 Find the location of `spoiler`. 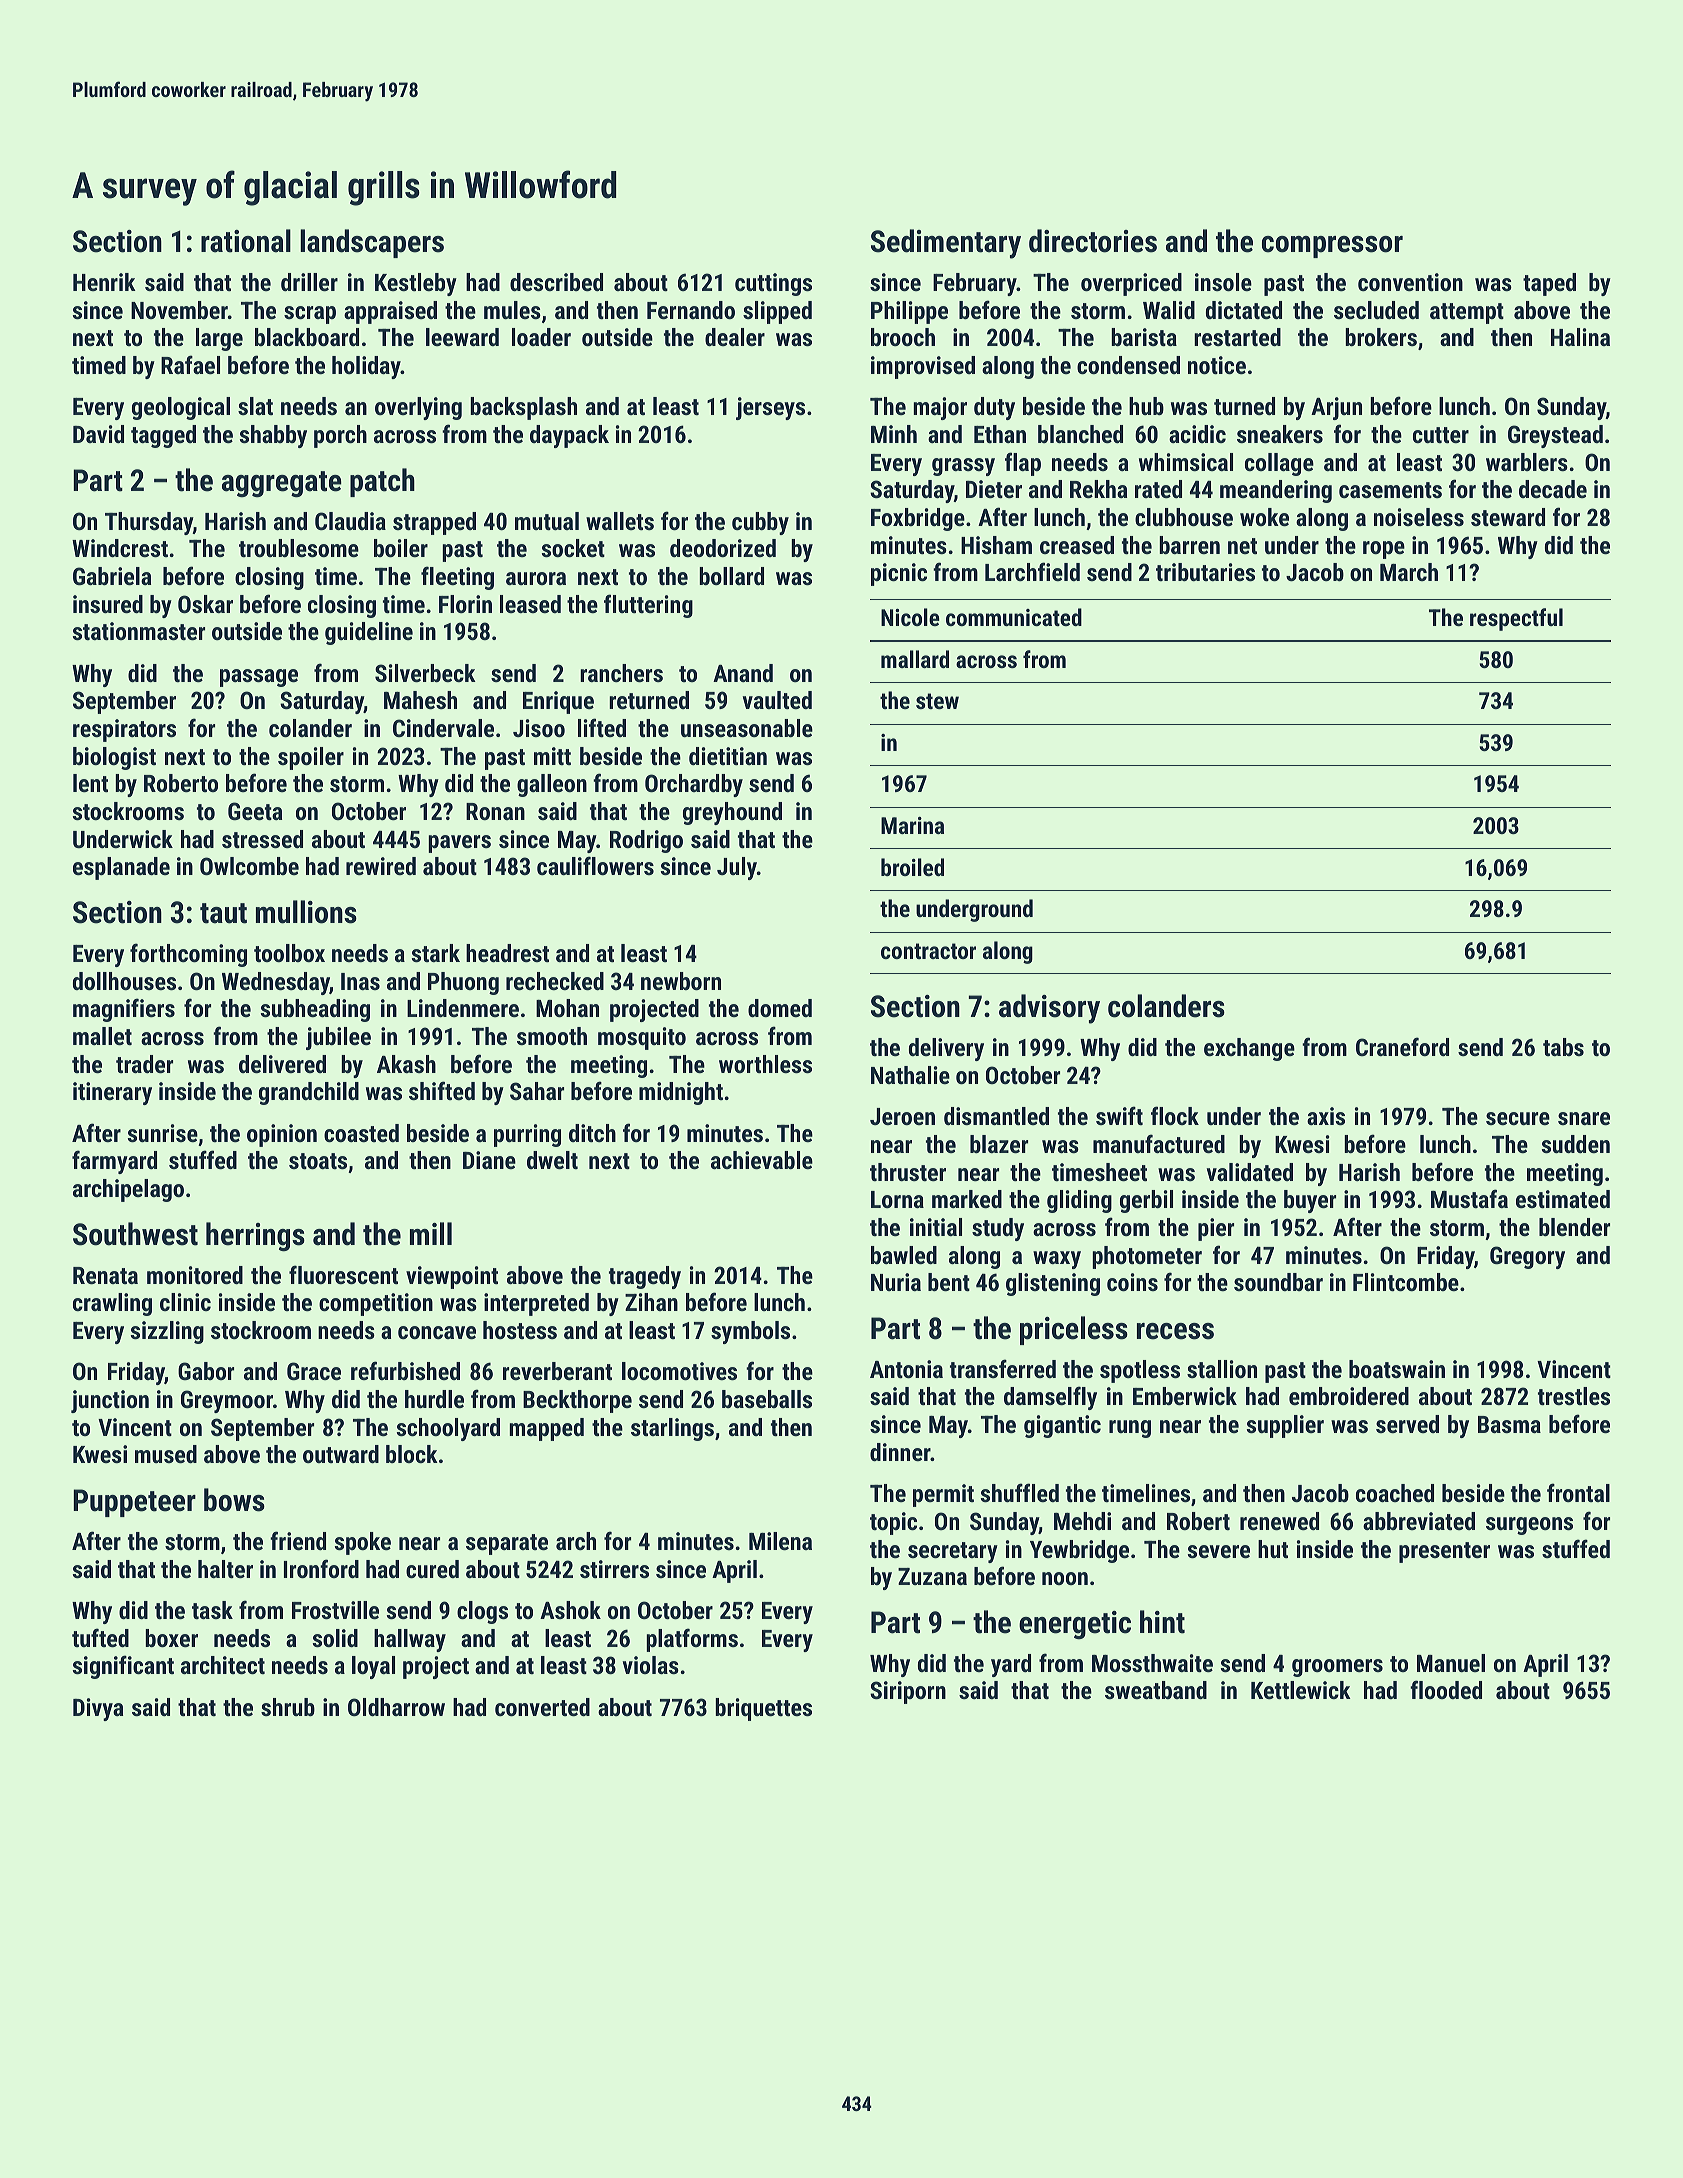

spoiler is located at coordinates (311, 758).
